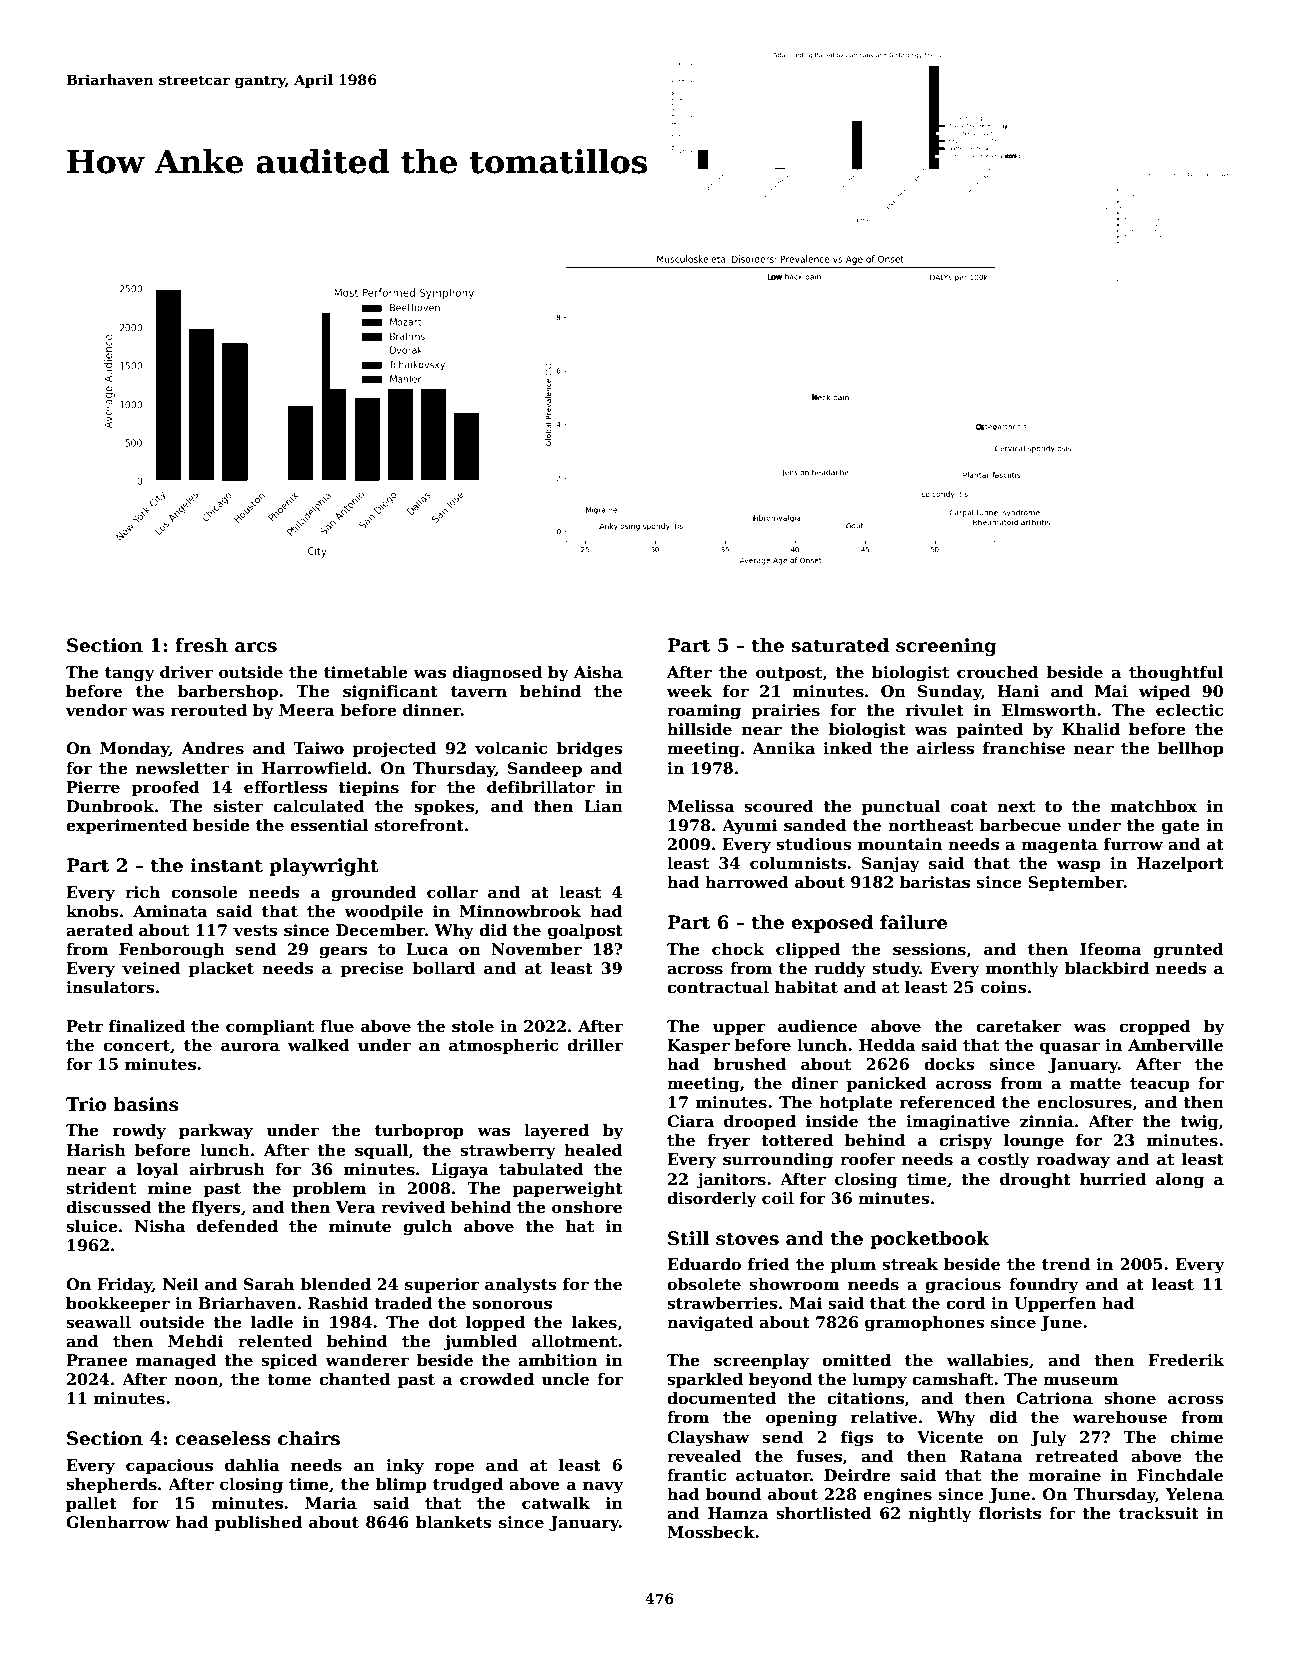  Describe the element at coordinates (497, 1379) in the screenshot. I see `crowded` at that location.
